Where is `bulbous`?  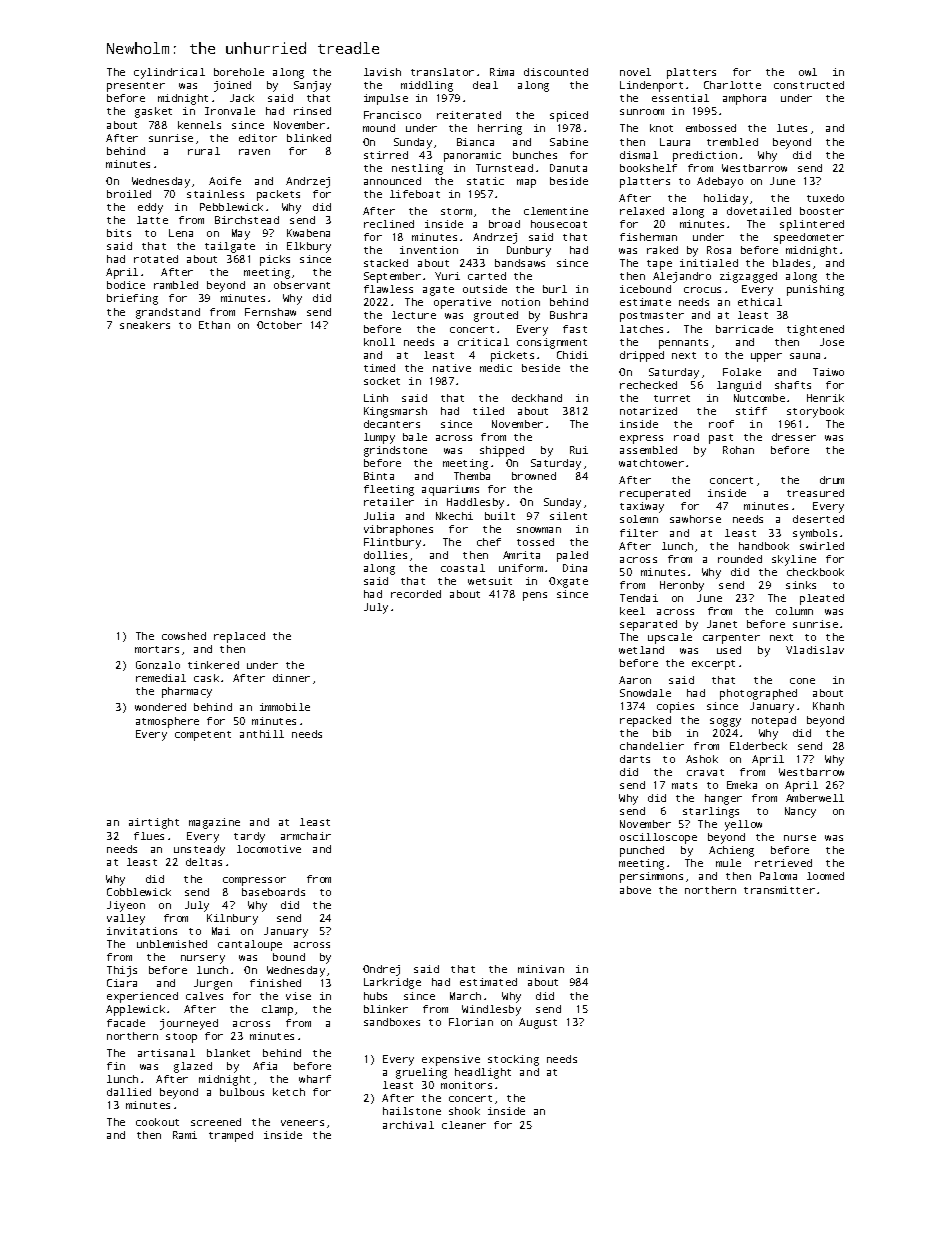
bulbous is located at coordinates (242, 1092).
